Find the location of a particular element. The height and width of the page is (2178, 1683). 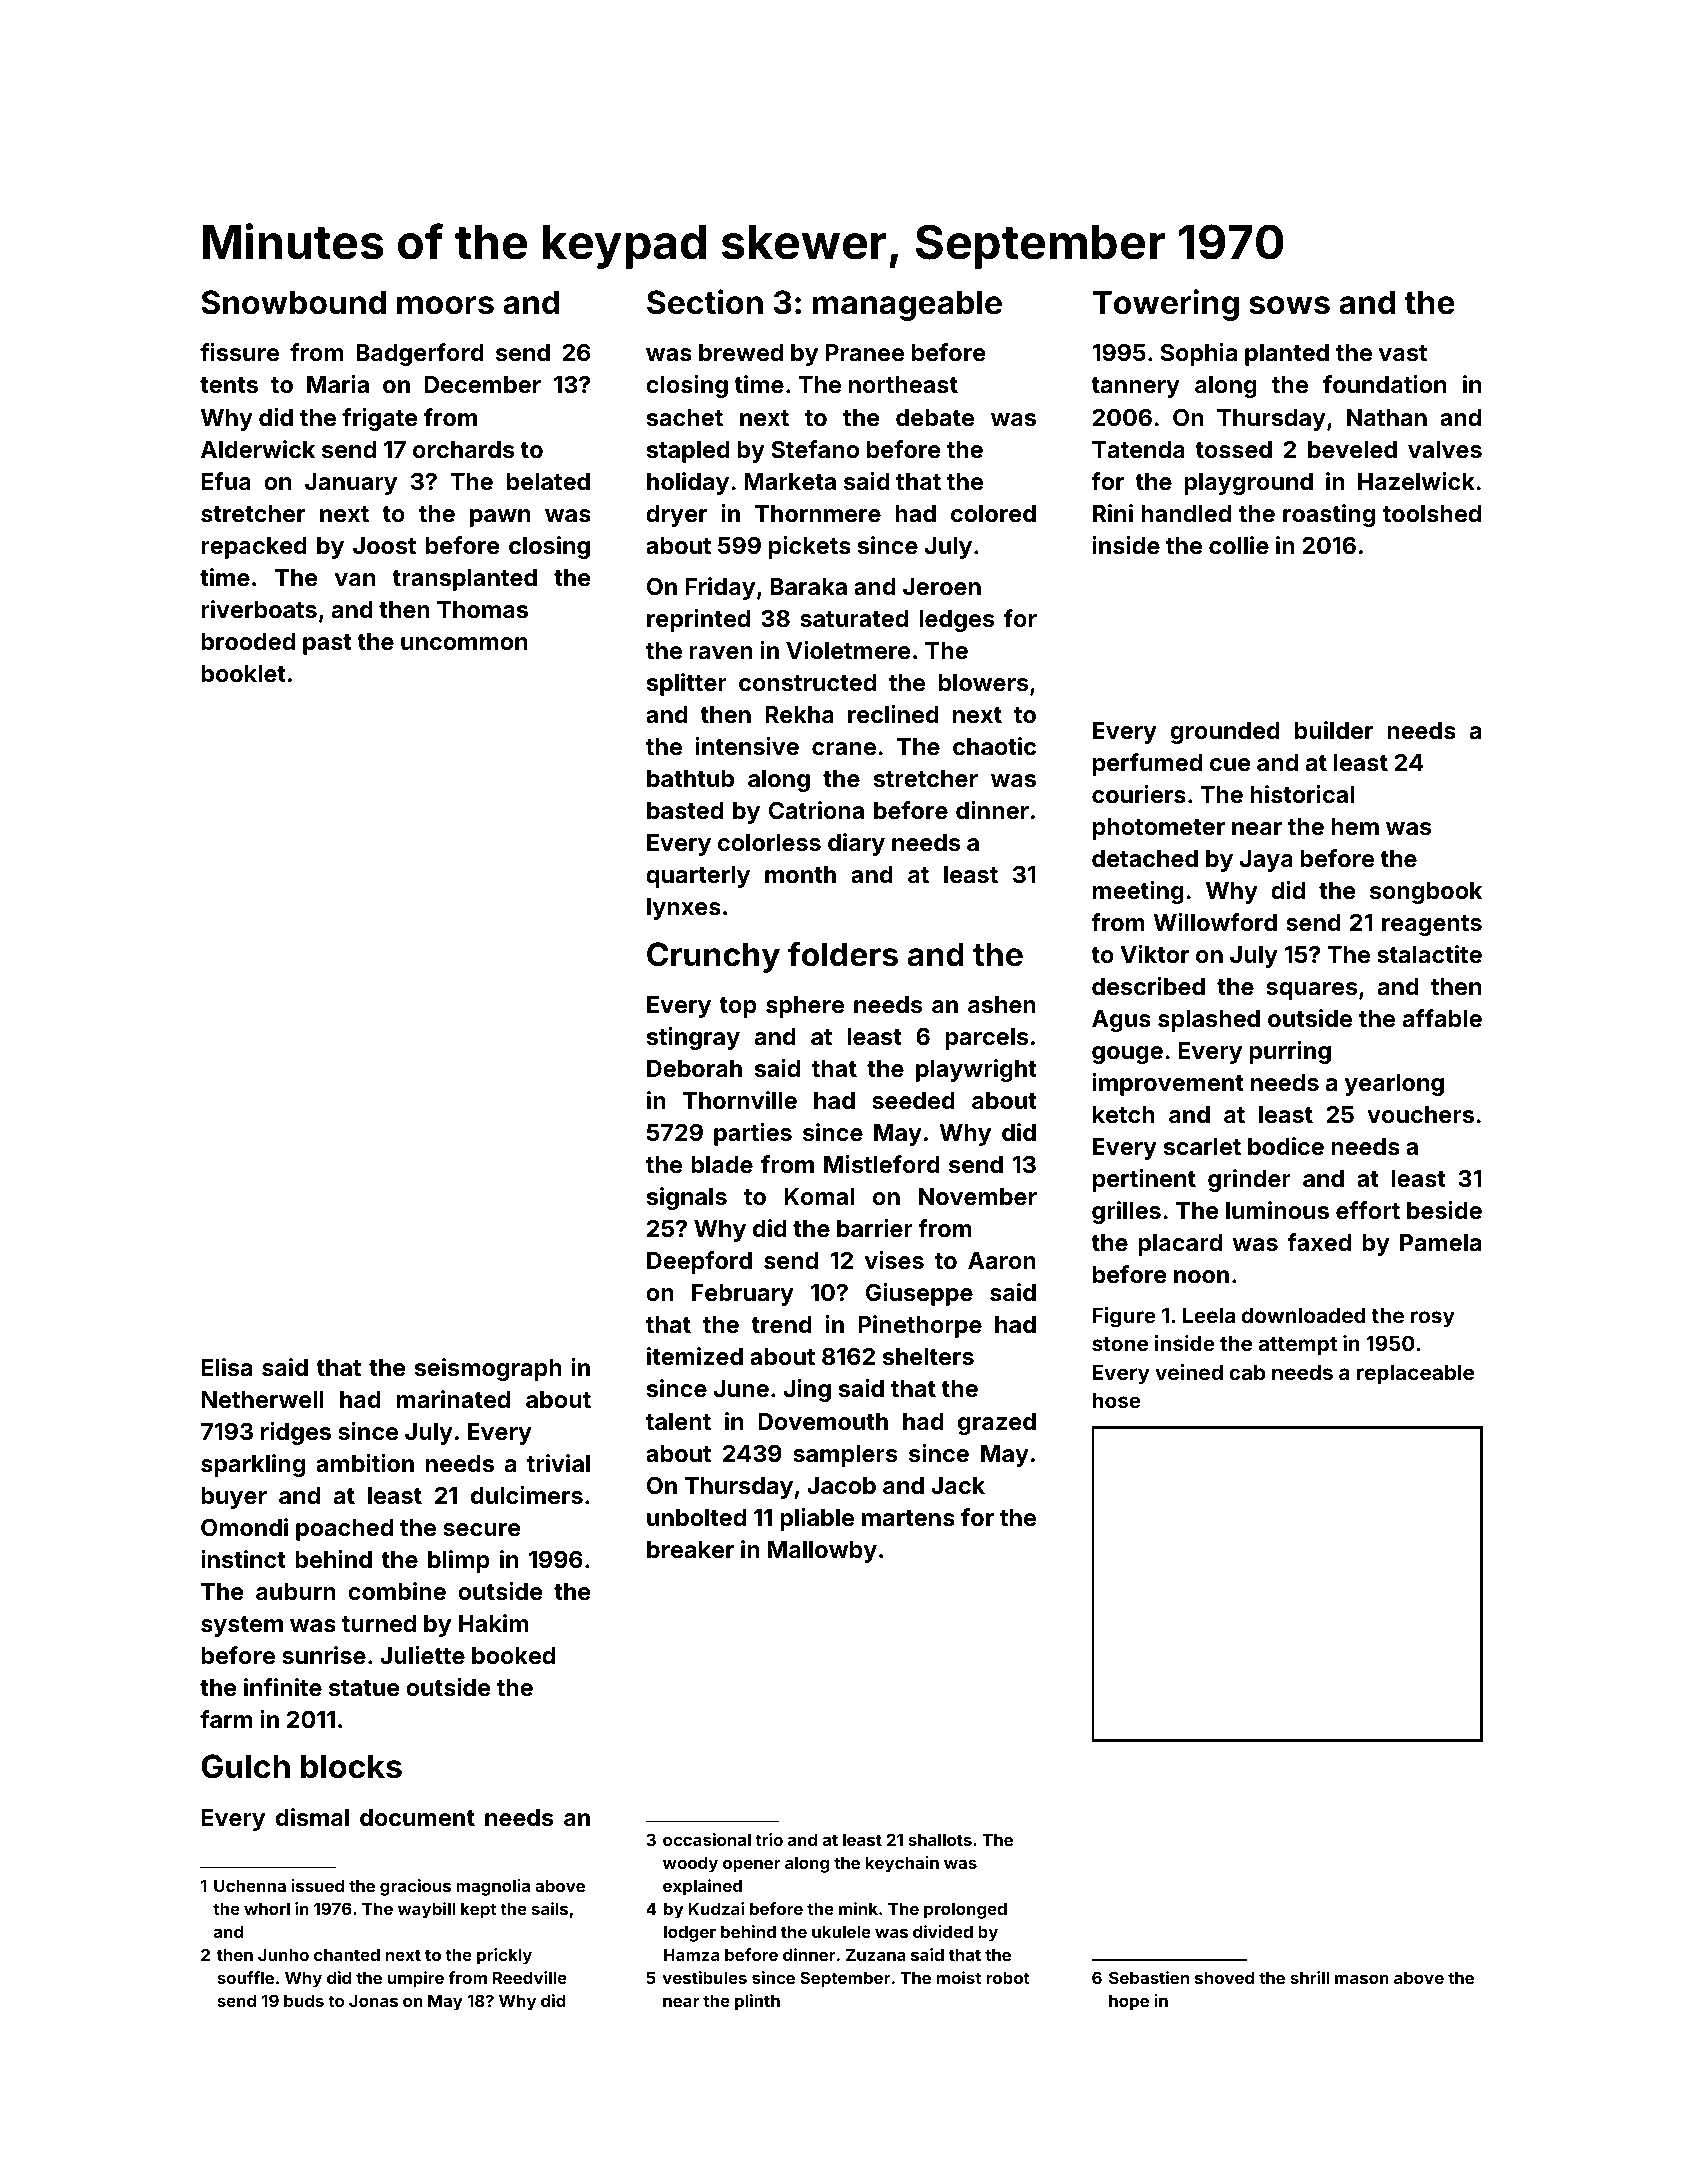

Elisa is located at coordinates (227, 1367).
